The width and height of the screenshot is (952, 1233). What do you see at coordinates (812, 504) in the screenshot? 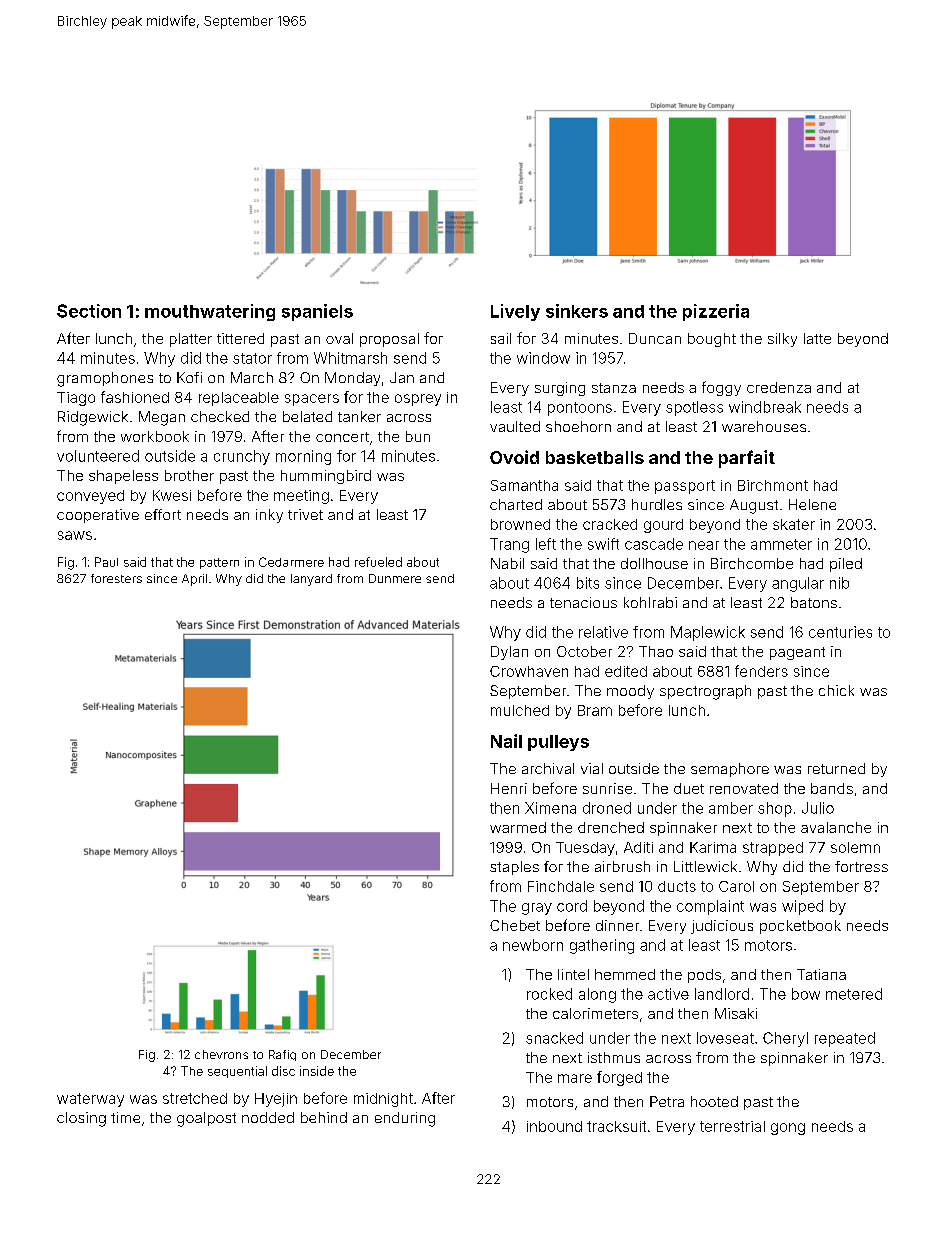
I see `Helene` at bounding box center [812, 504].
